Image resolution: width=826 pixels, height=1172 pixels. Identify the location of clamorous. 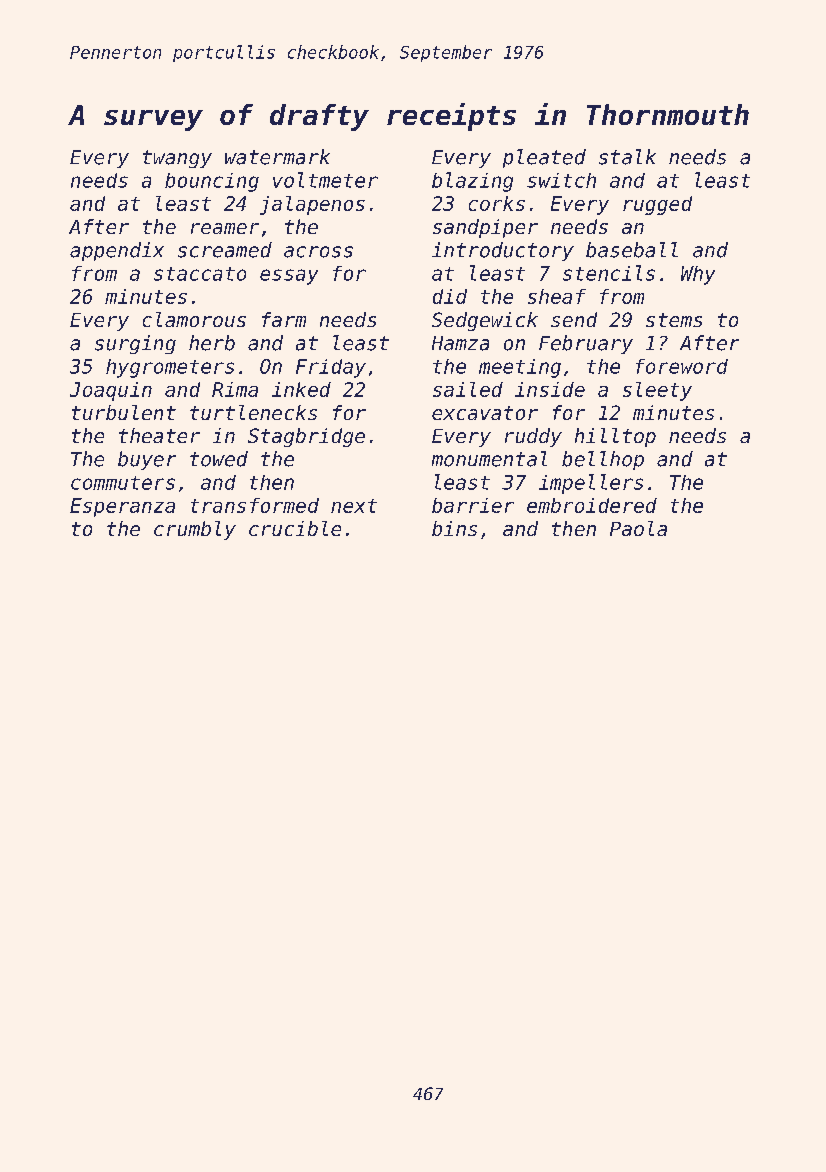
(194, 319).
